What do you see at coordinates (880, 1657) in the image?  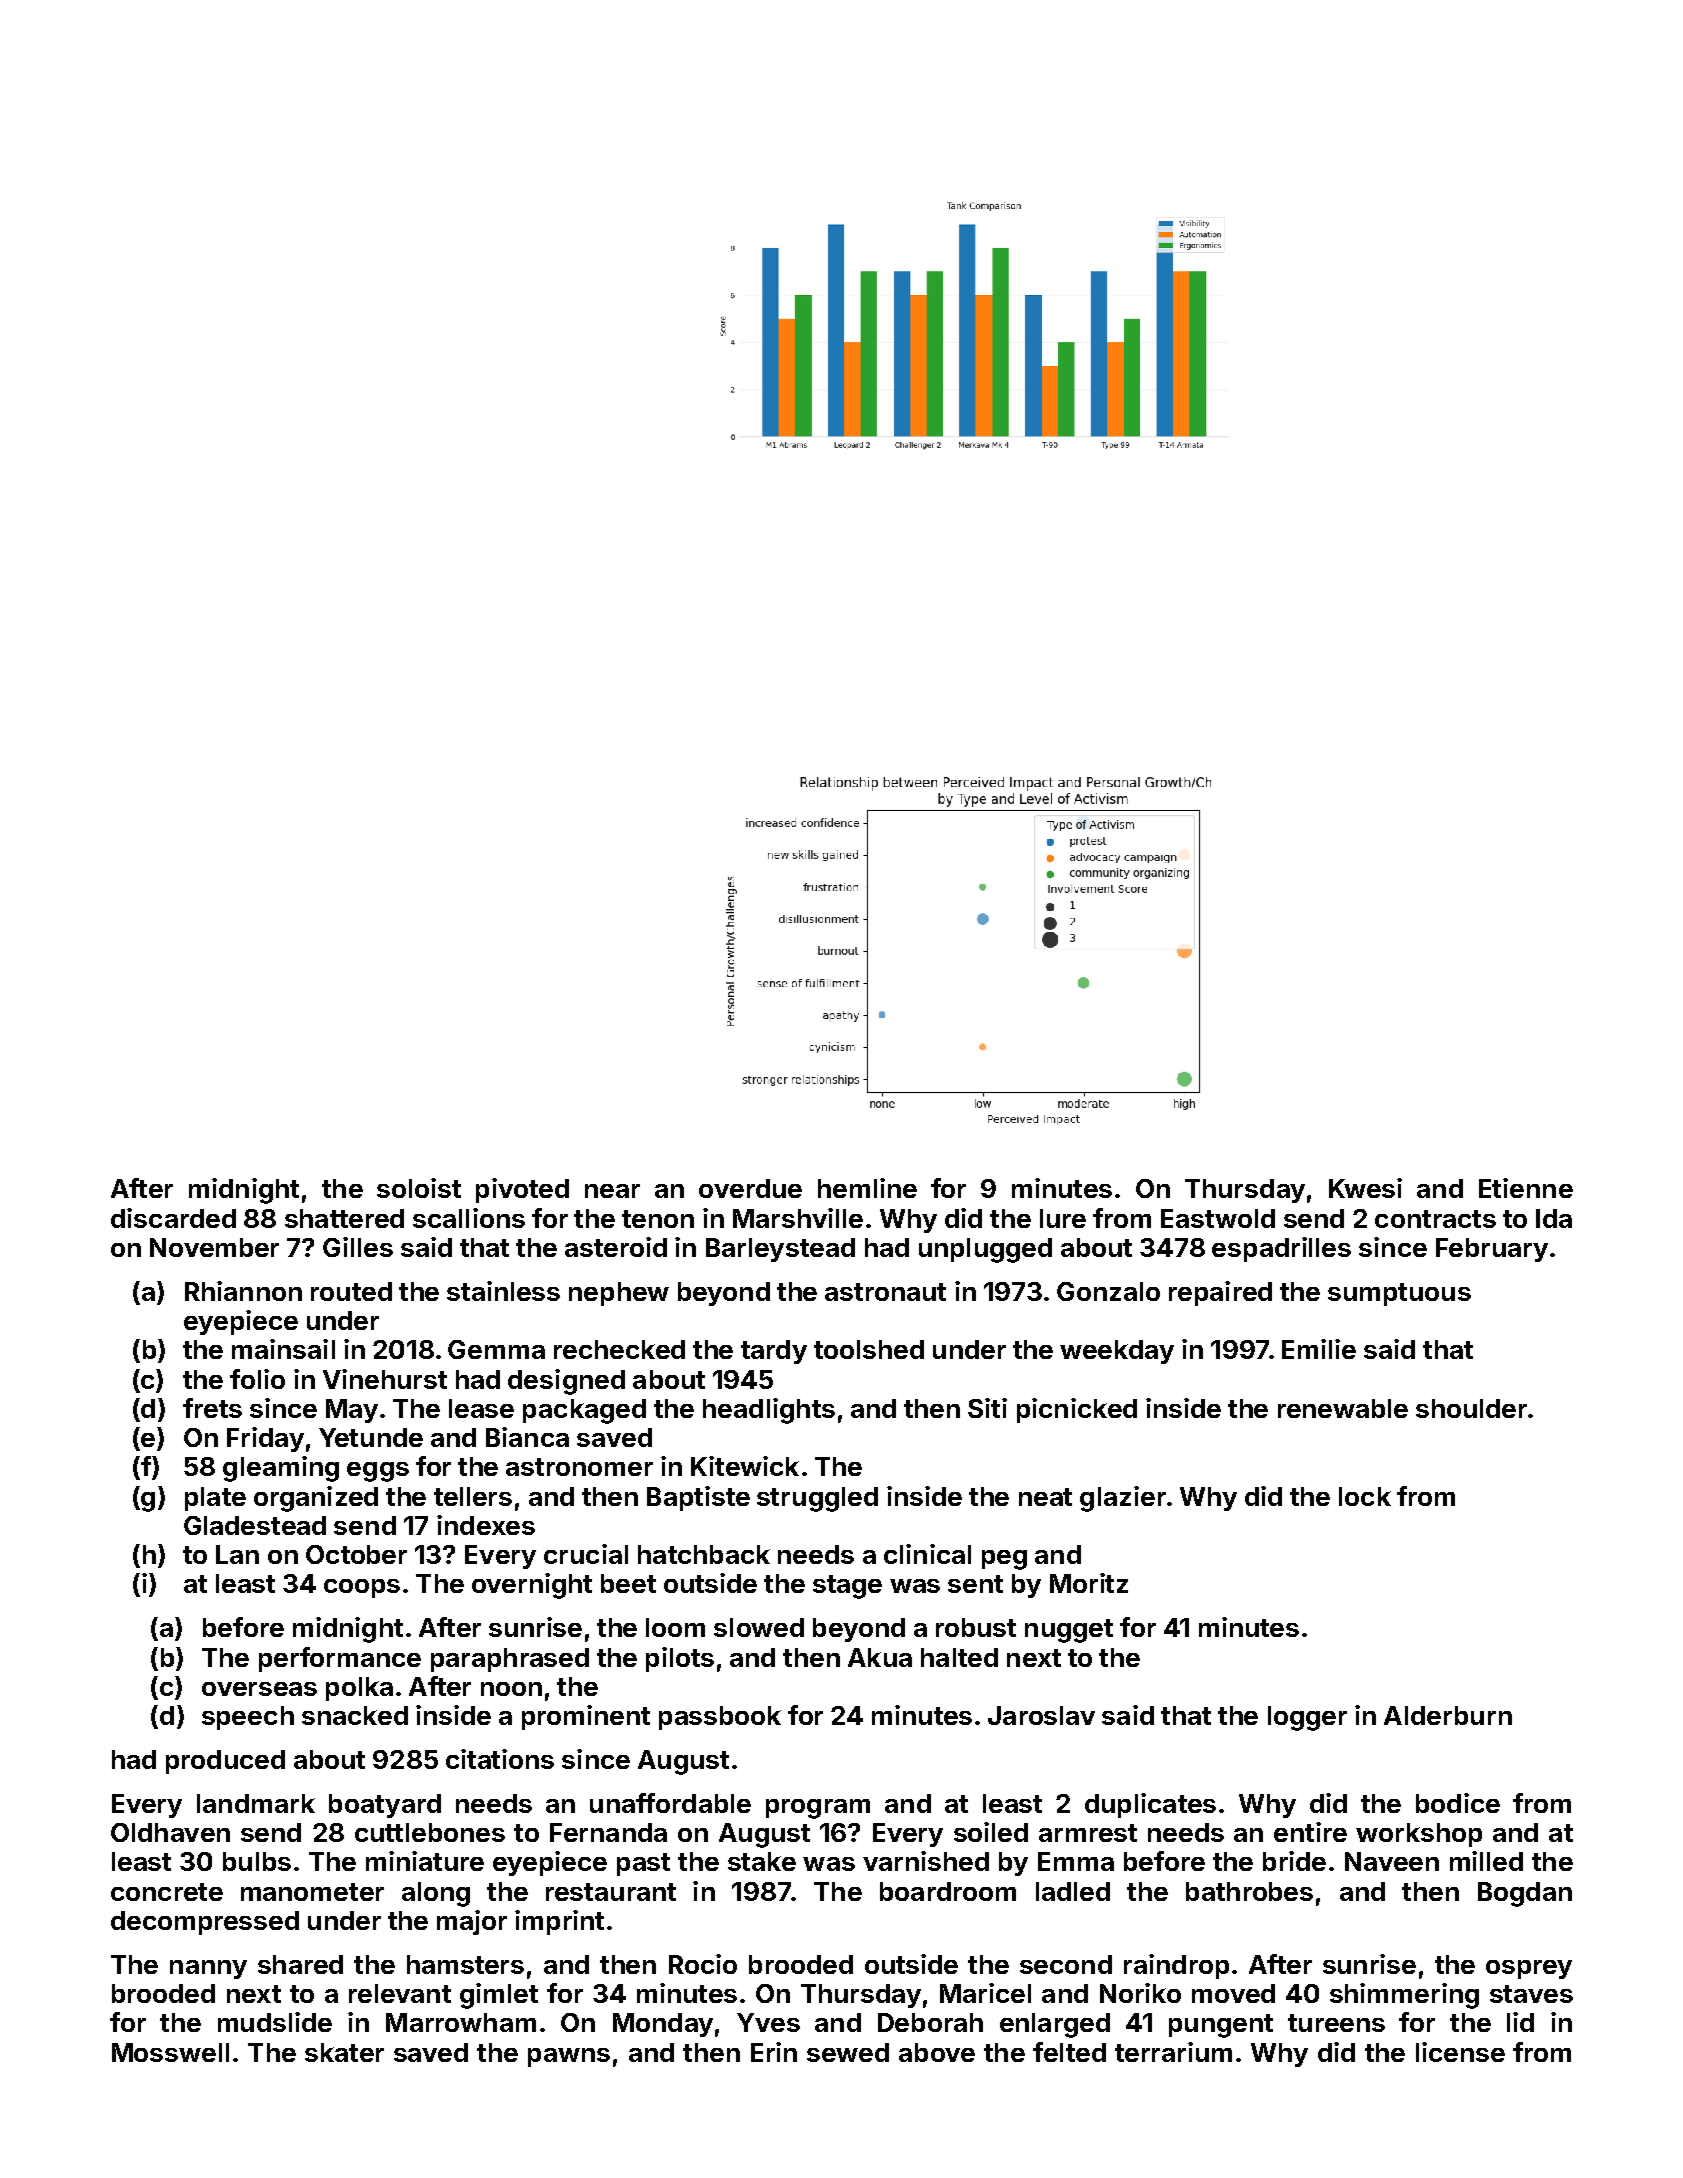 I see `Akua` at bounding box center [880, 1657].
